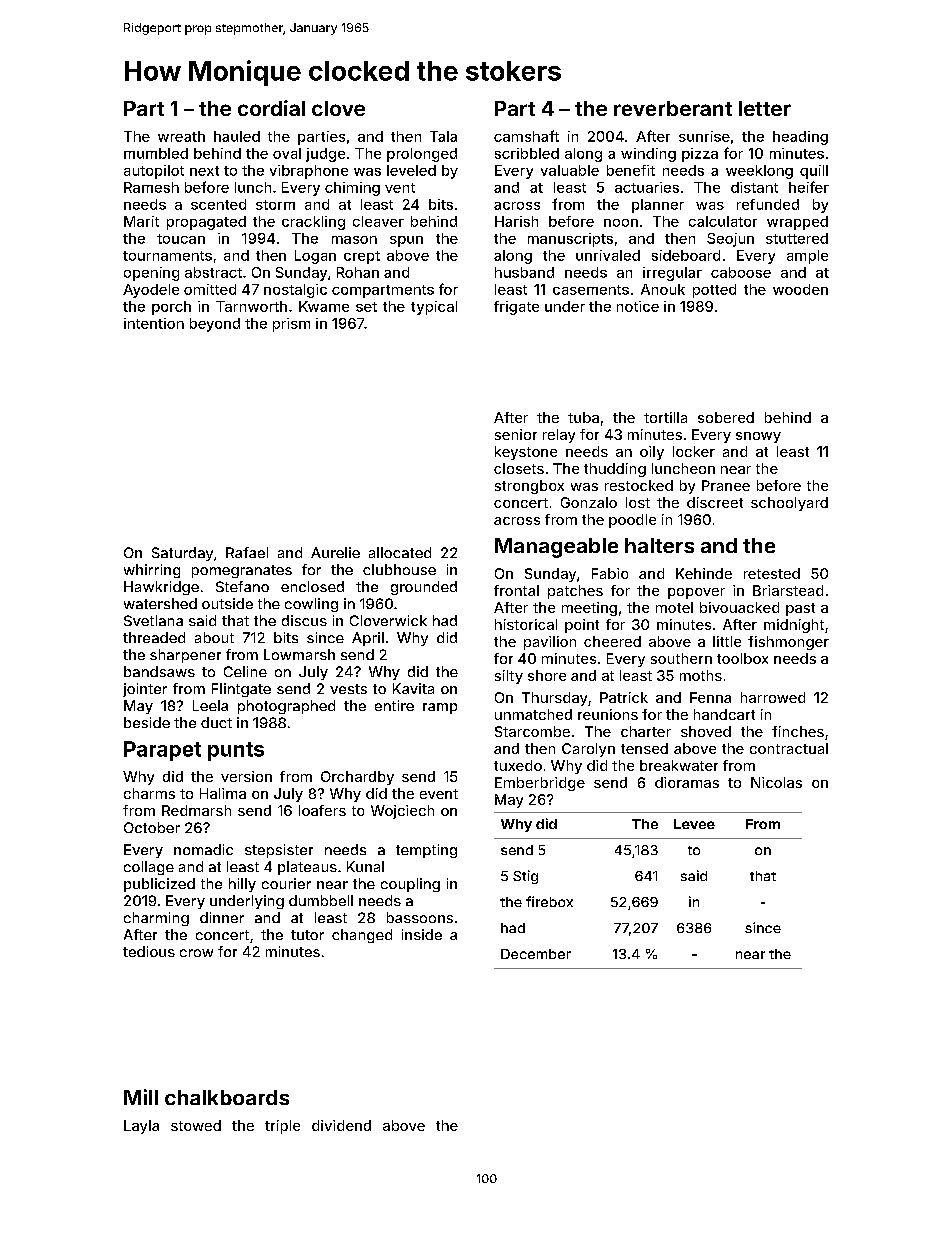  Describe the element at coordinates (307, 868) in the screenshot. I see `plateaus` at that location.
